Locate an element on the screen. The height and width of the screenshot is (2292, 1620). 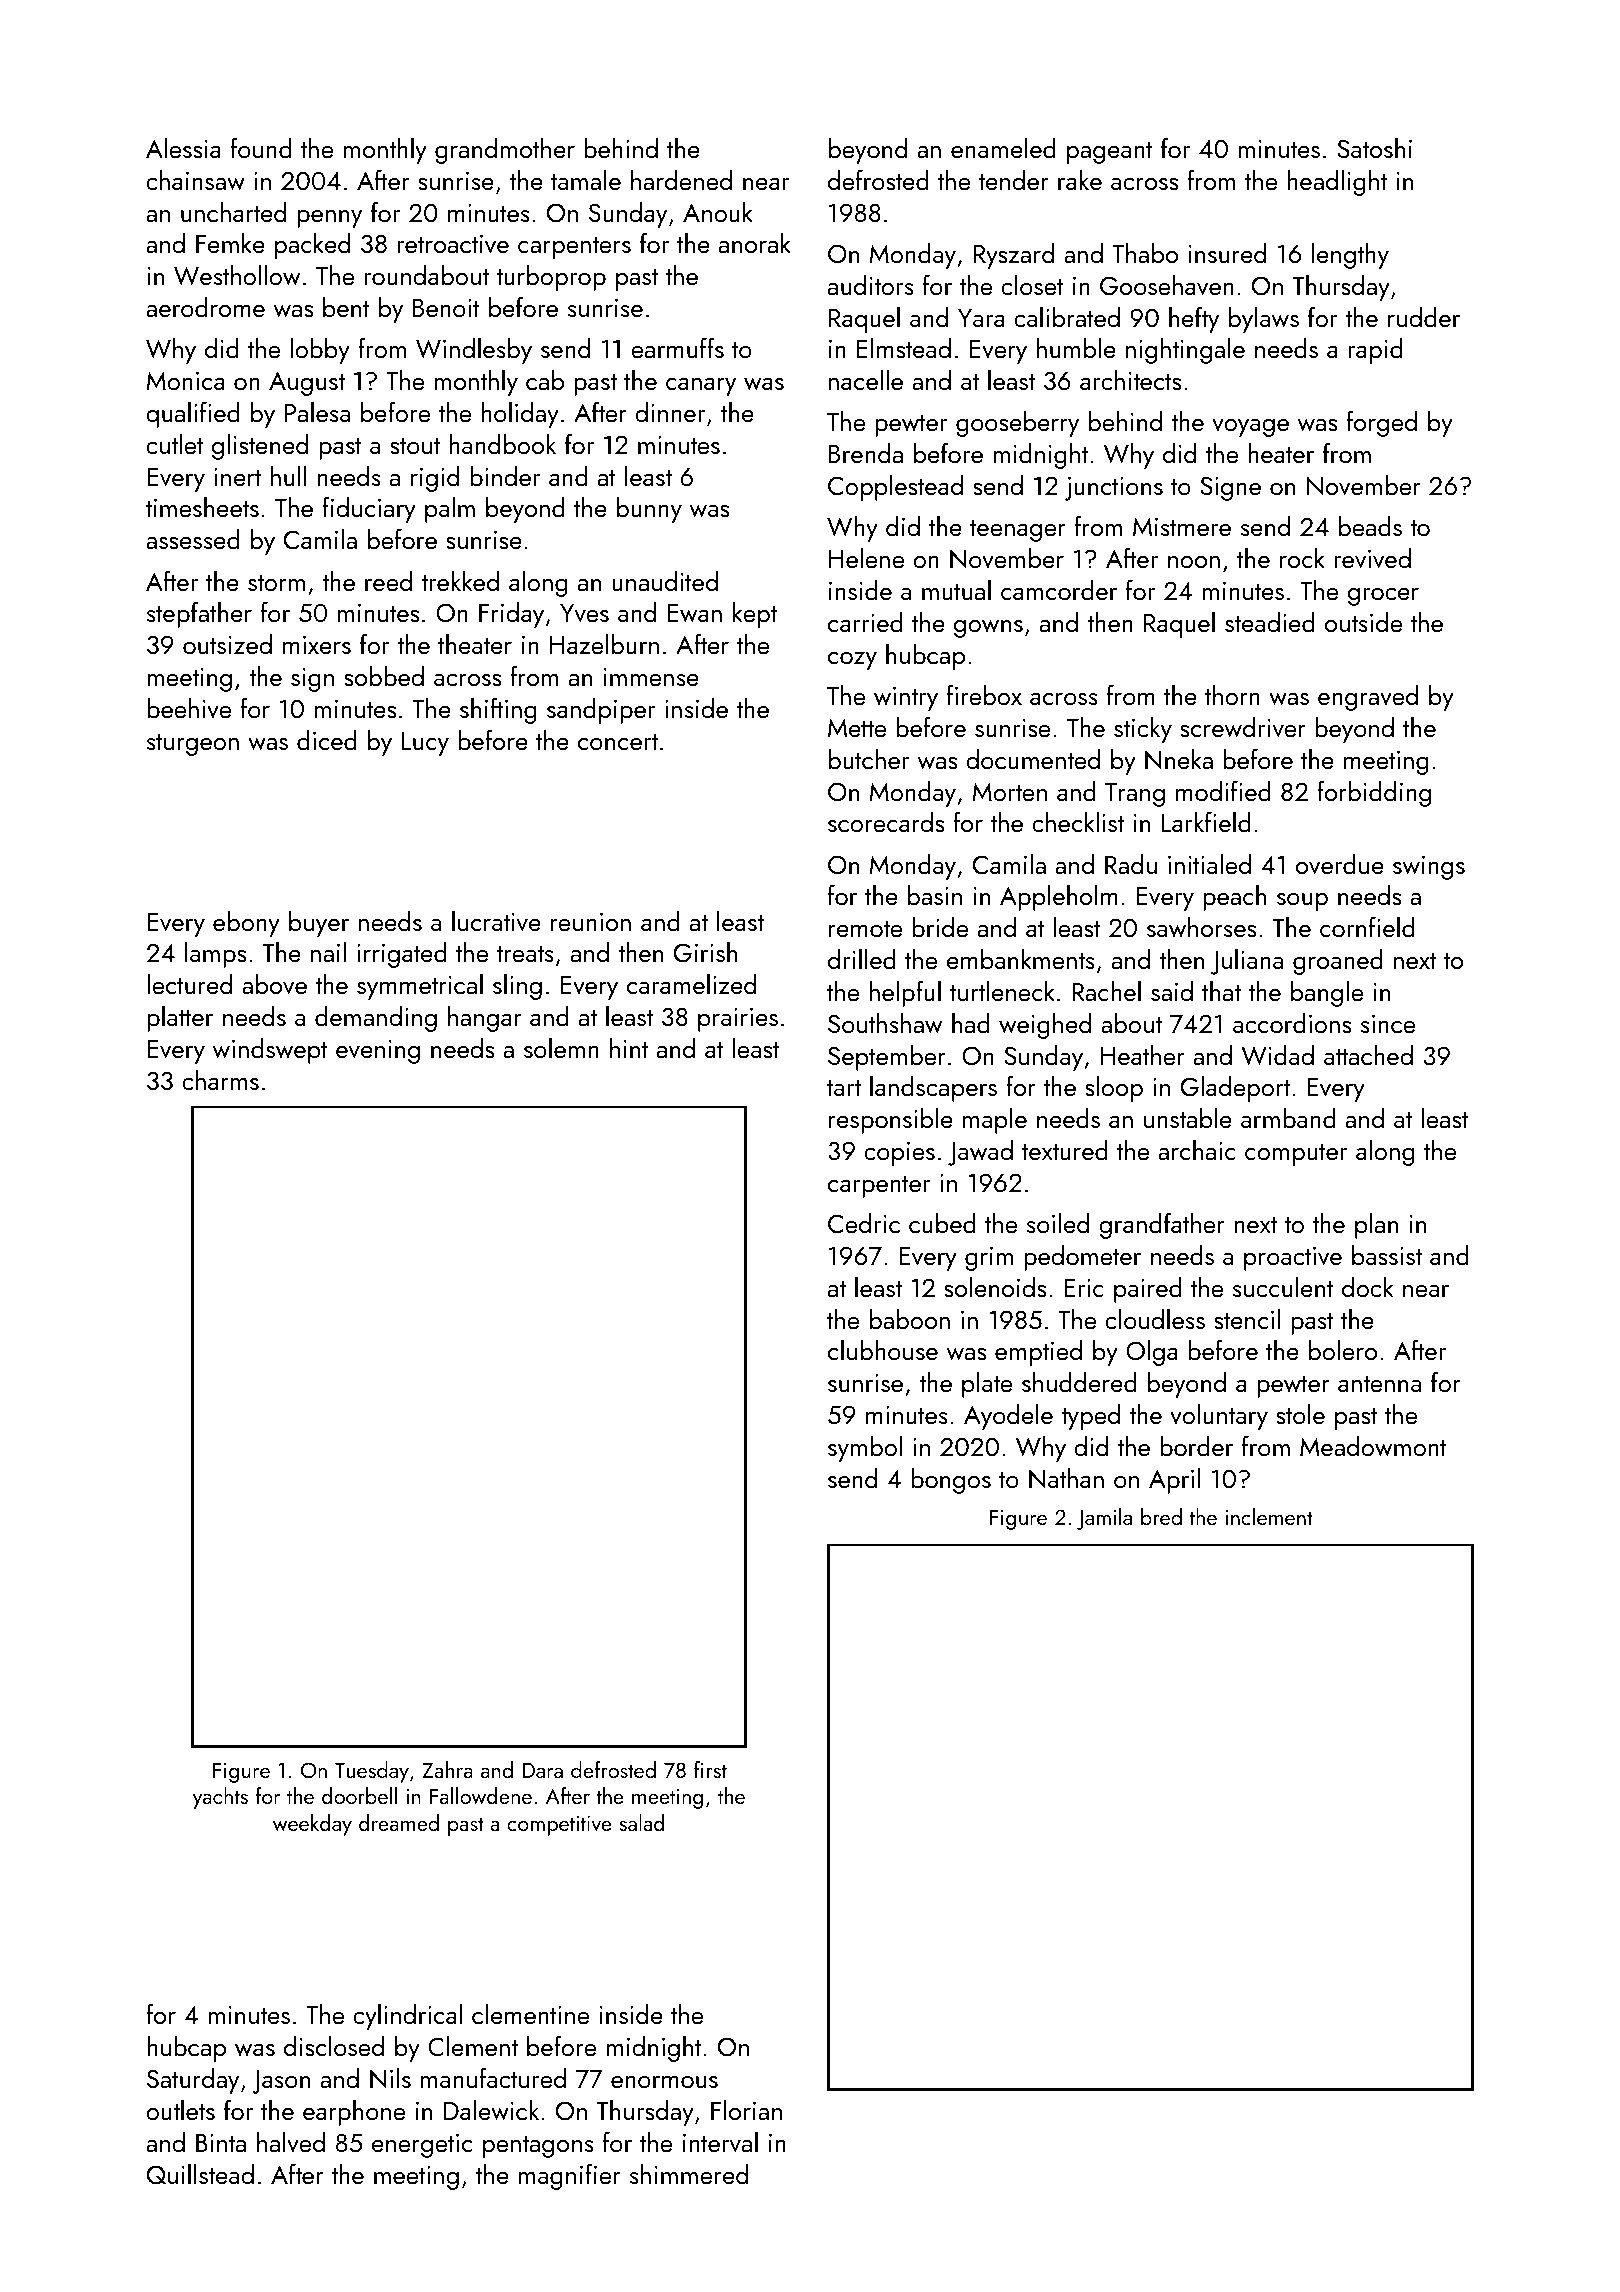
manufactured is located at coordinates (493, 2077).
